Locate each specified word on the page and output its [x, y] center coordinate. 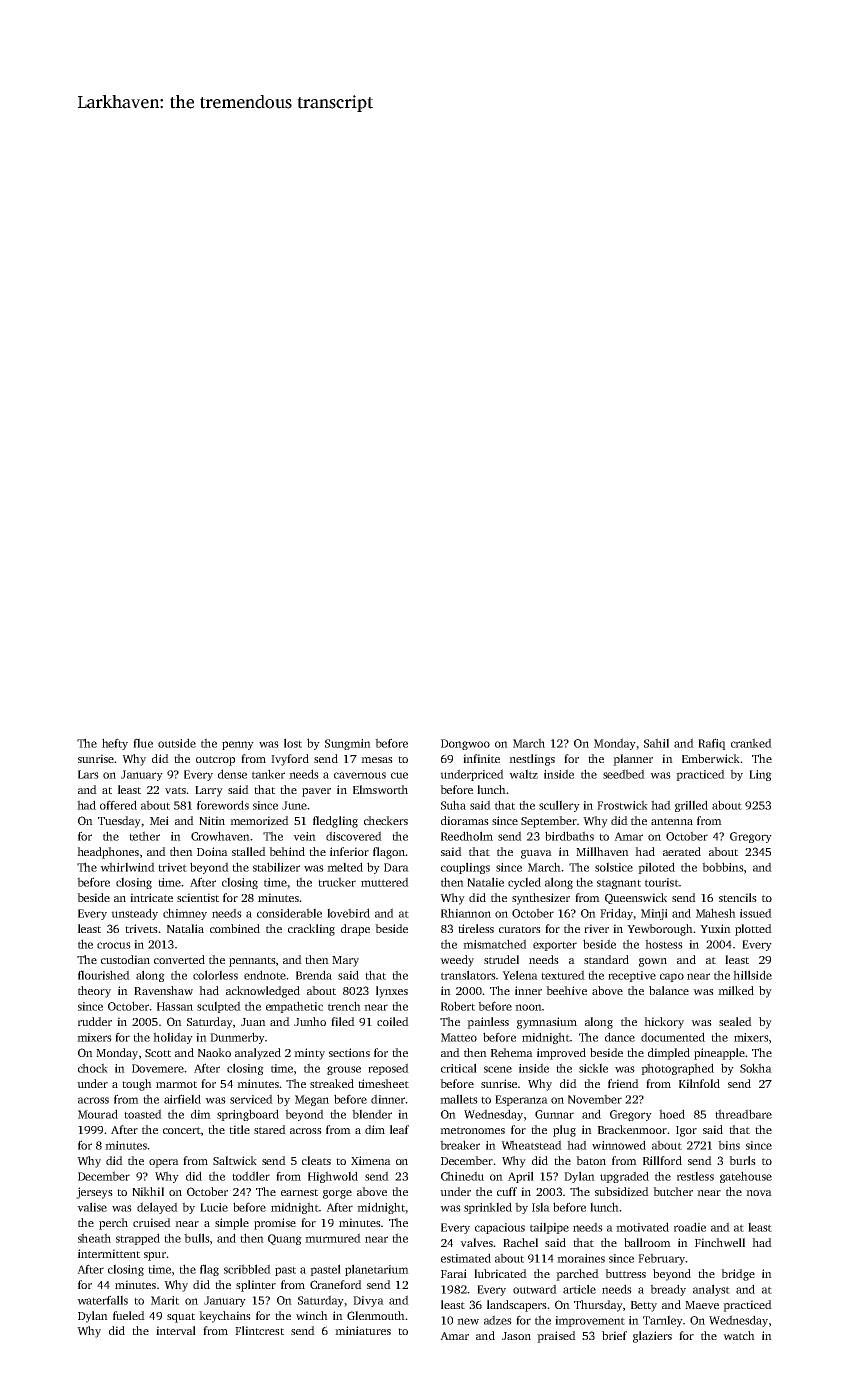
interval [176, 1330]
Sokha [756, 1068]
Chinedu [462, 1176]
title [239, 1129]
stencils [738, 897]
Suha [453, 805]
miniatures [363, 1330]
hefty [115, 744]
